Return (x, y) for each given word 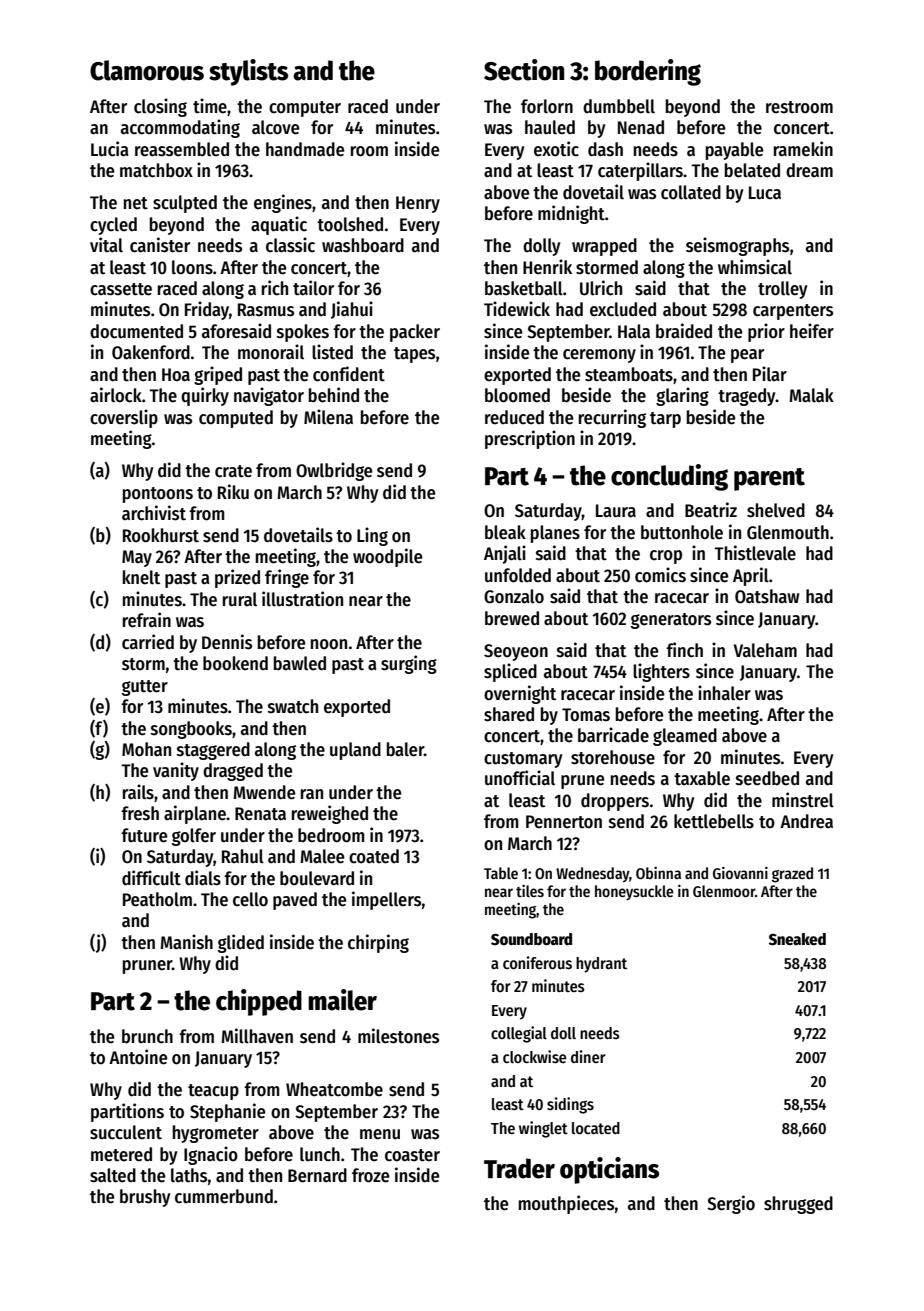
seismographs (737, 246)
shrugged (798, 1205)
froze (370, 1175)
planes (555, 534)
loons (192, 267)
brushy (145, 1198)
